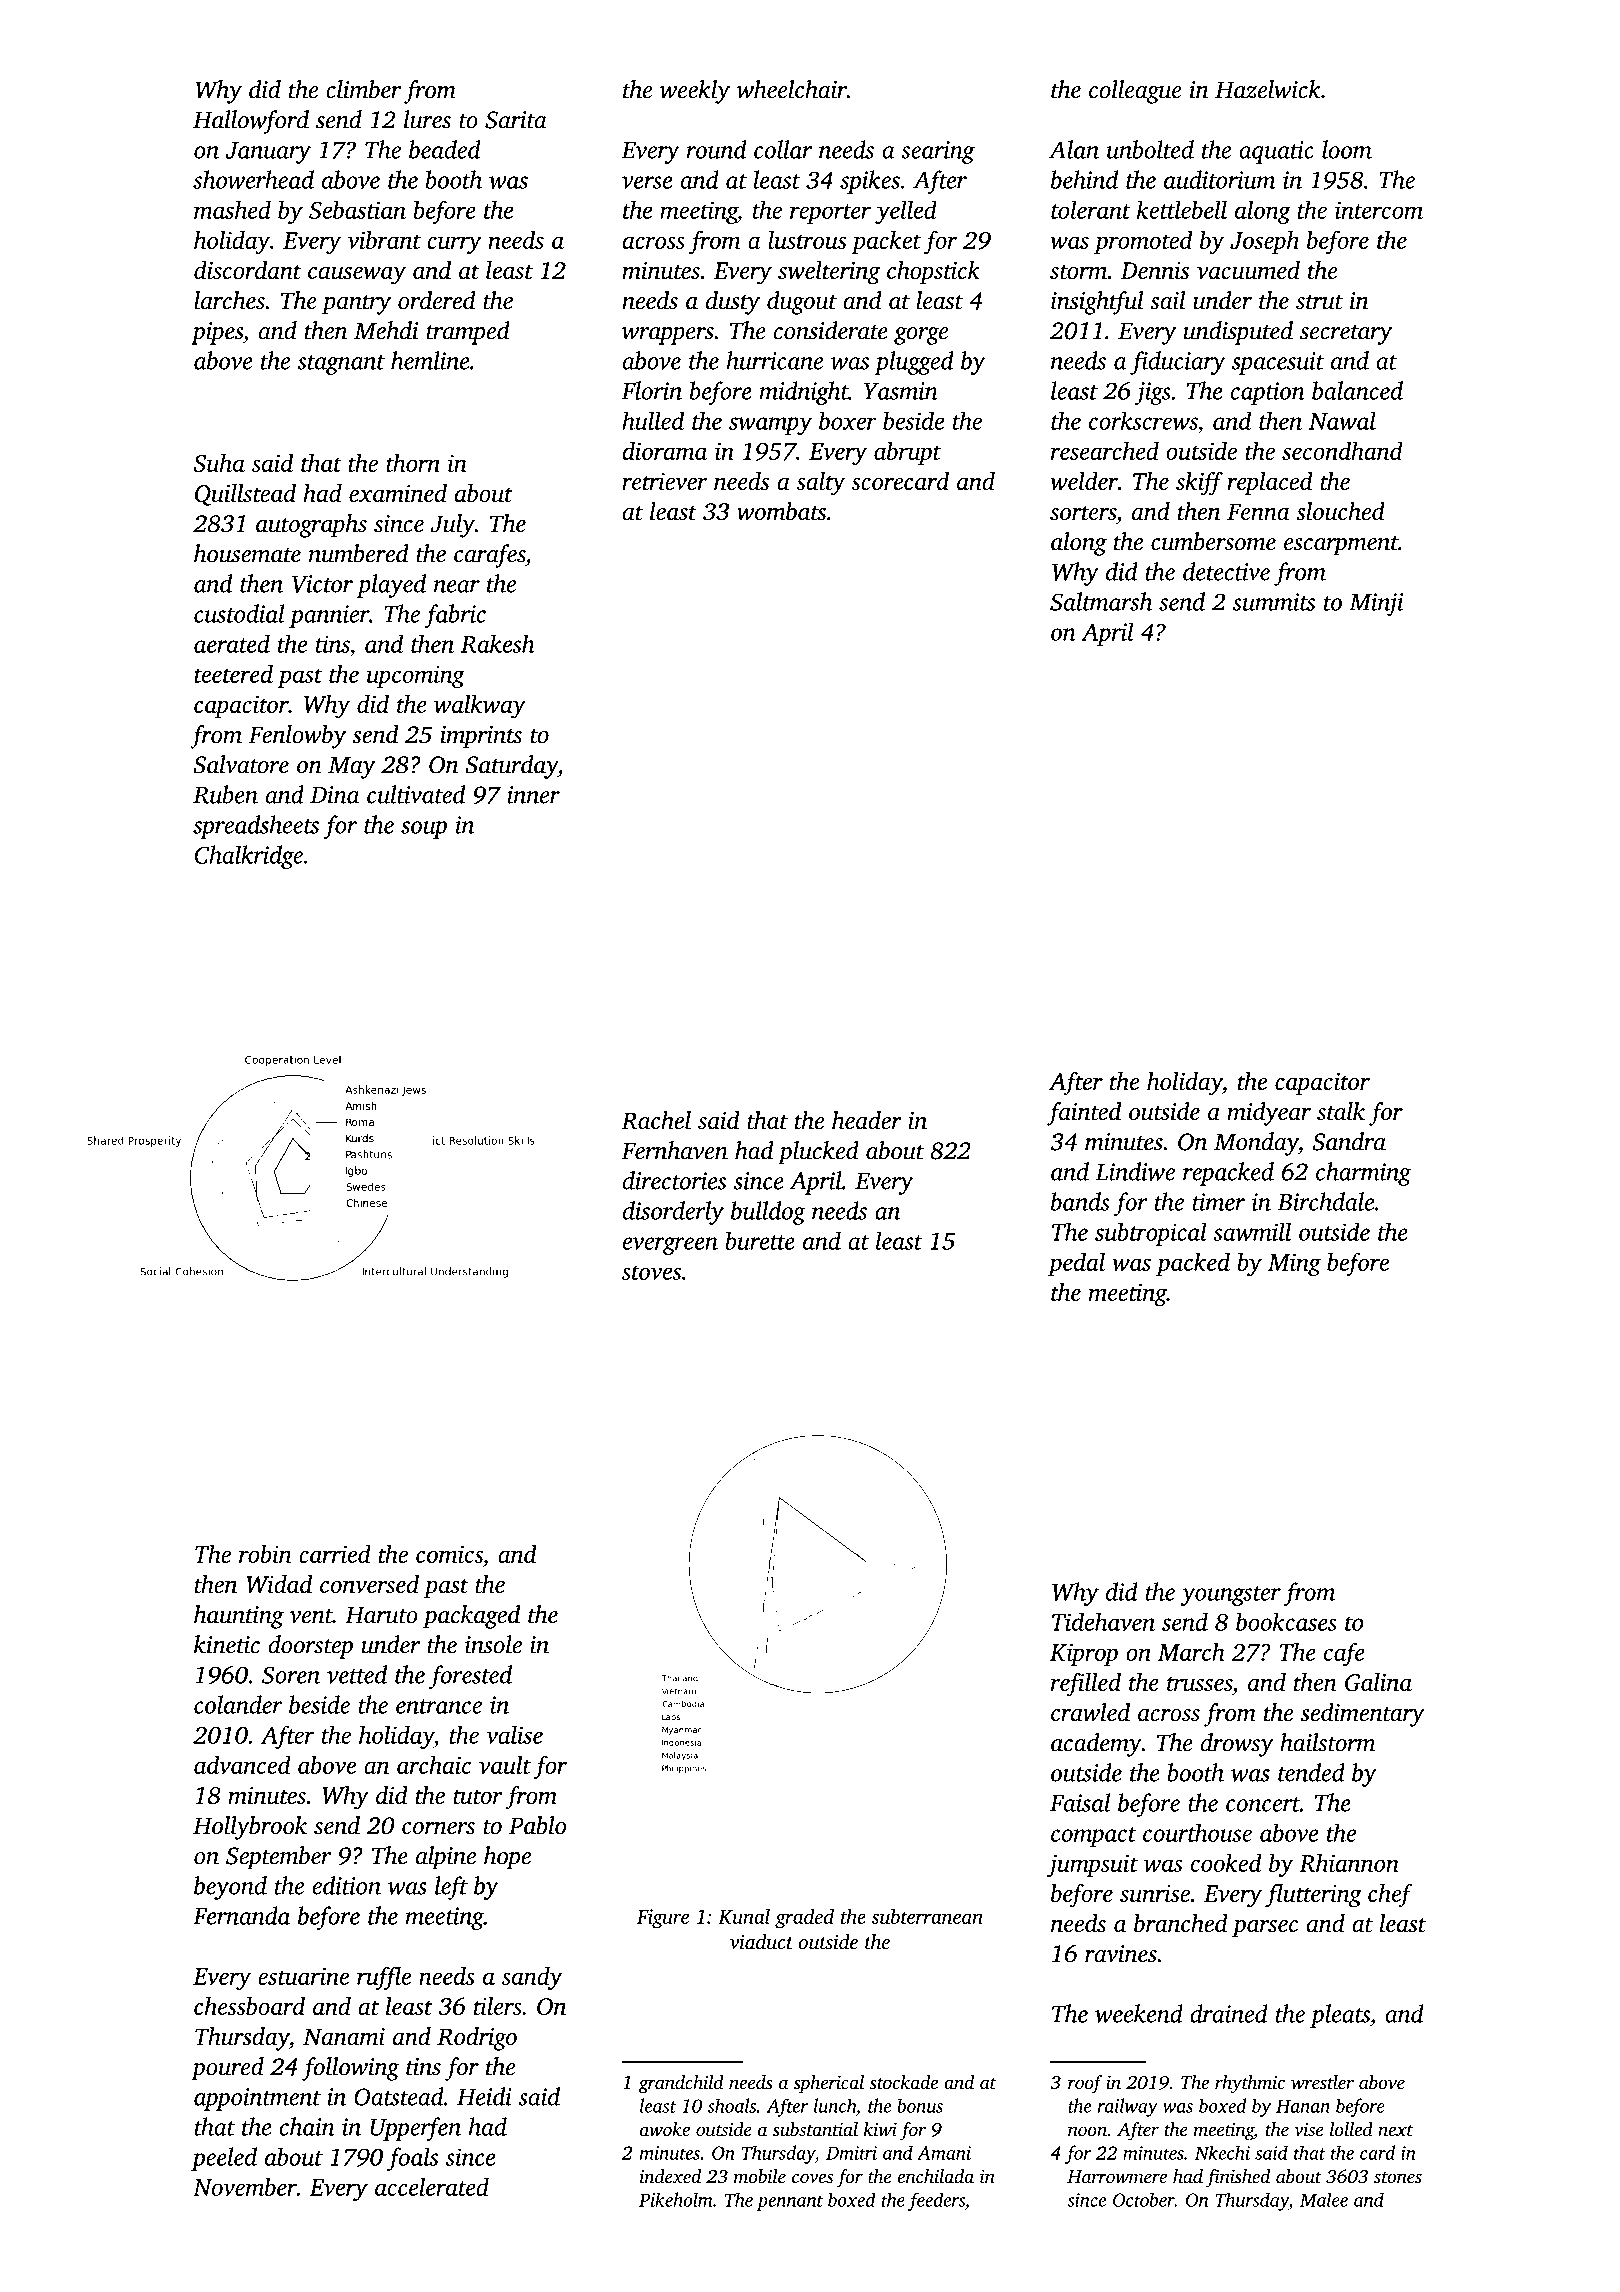 Image resolution: width=1620 pixels, height=2292 pixels. What do you see at coordinates (241, 764) in the screenshot?
I see `Salvatore` at bounding box center [241, 764].
